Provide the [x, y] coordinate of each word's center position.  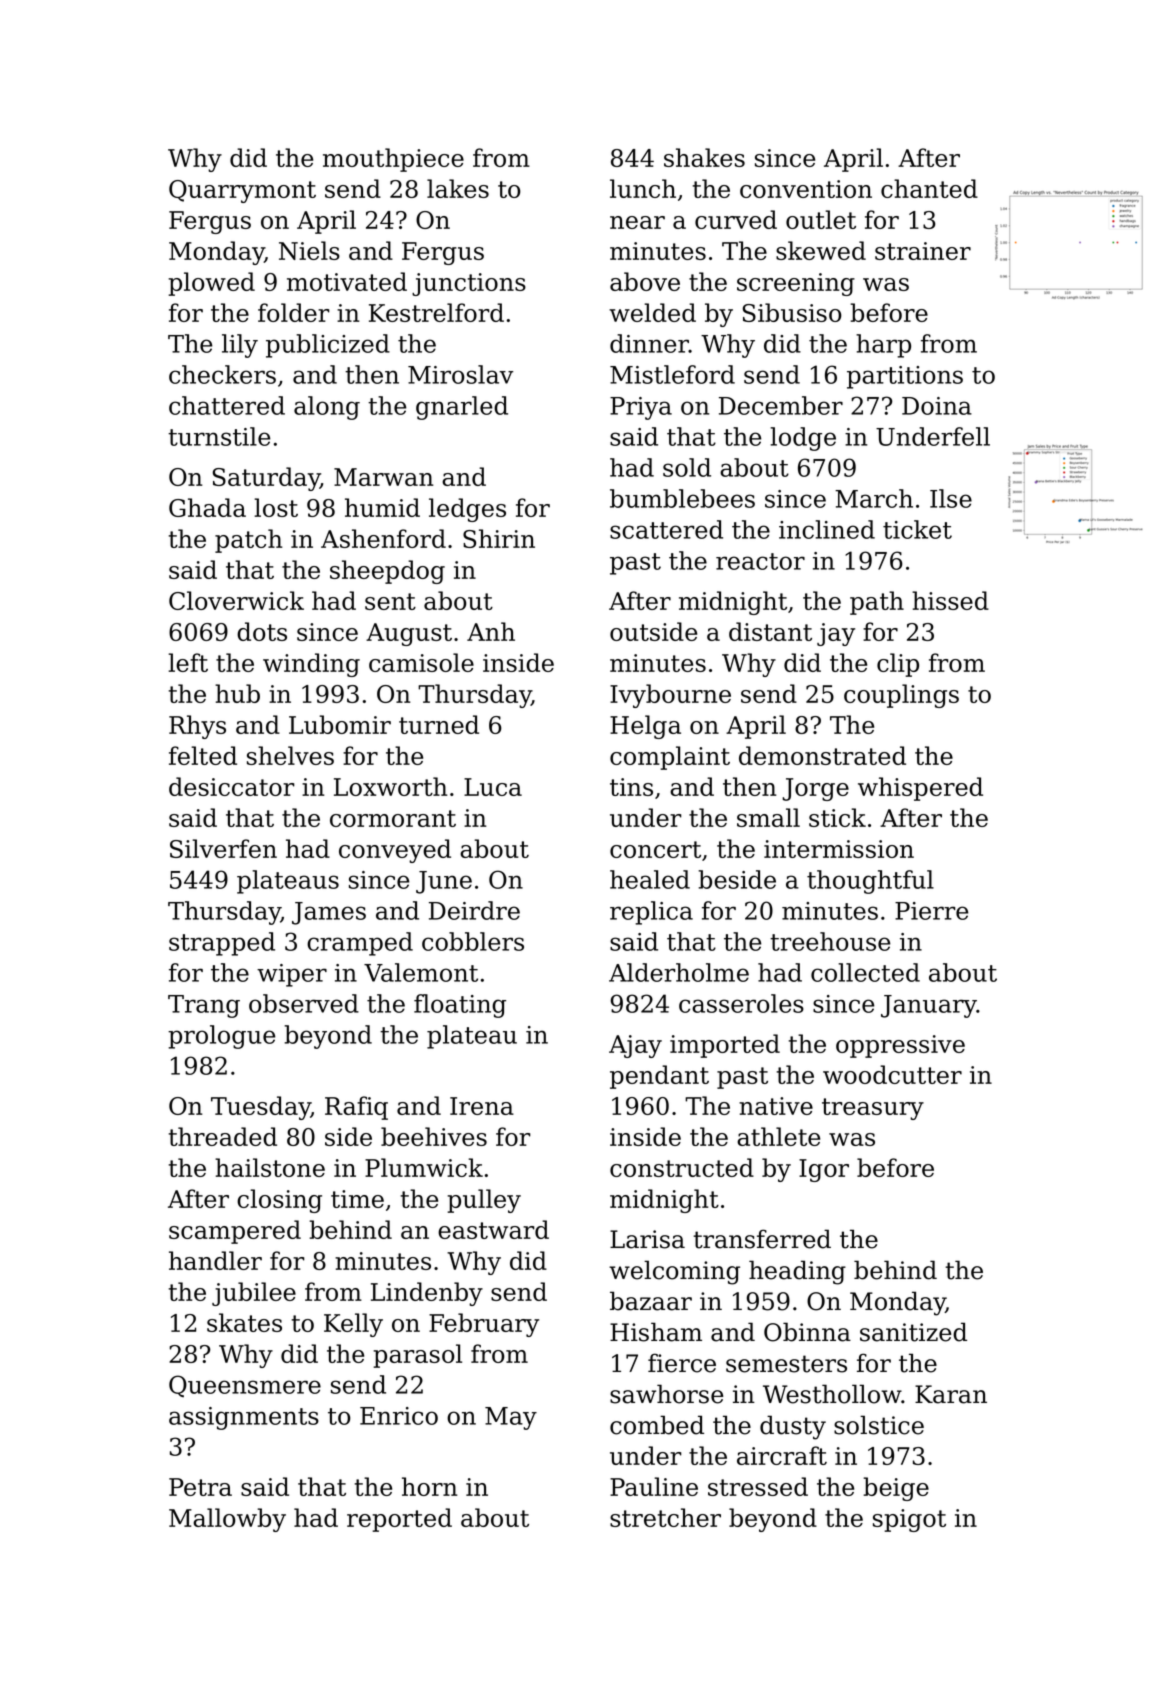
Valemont [421, 972]
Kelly [353, 1325]
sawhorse [666, 1394]
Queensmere [245, 1386]
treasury [873, 1109]
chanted [929, 188]
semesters [786, 1364]
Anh [491, 631]
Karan [951, 1394]
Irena [482, 1106]
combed [657, 1425]
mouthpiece [393, 160]
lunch [643, 188]
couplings [901, 696]
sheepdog [387, 572]
